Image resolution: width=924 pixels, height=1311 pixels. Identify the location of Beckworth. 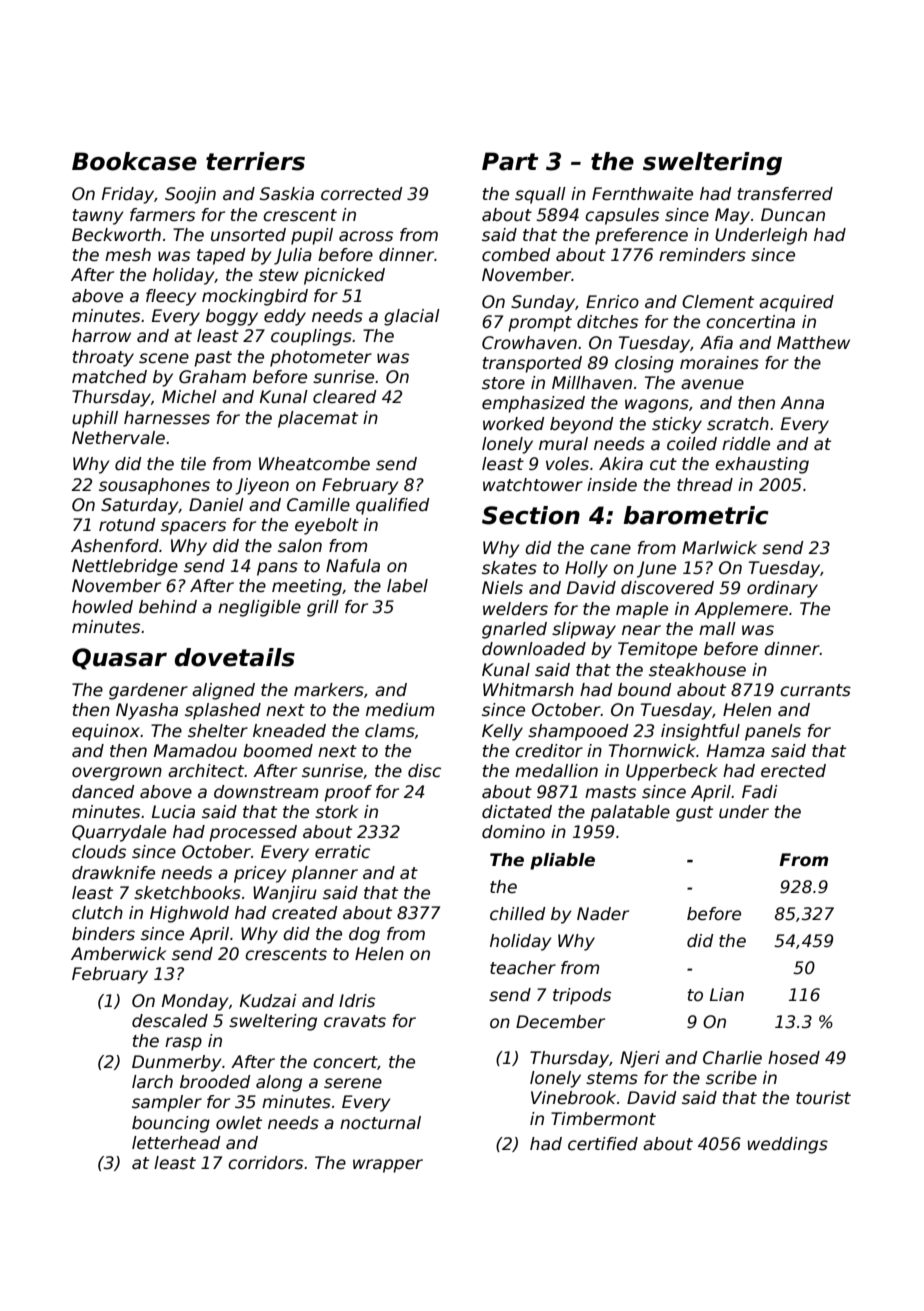
(116, 235).
